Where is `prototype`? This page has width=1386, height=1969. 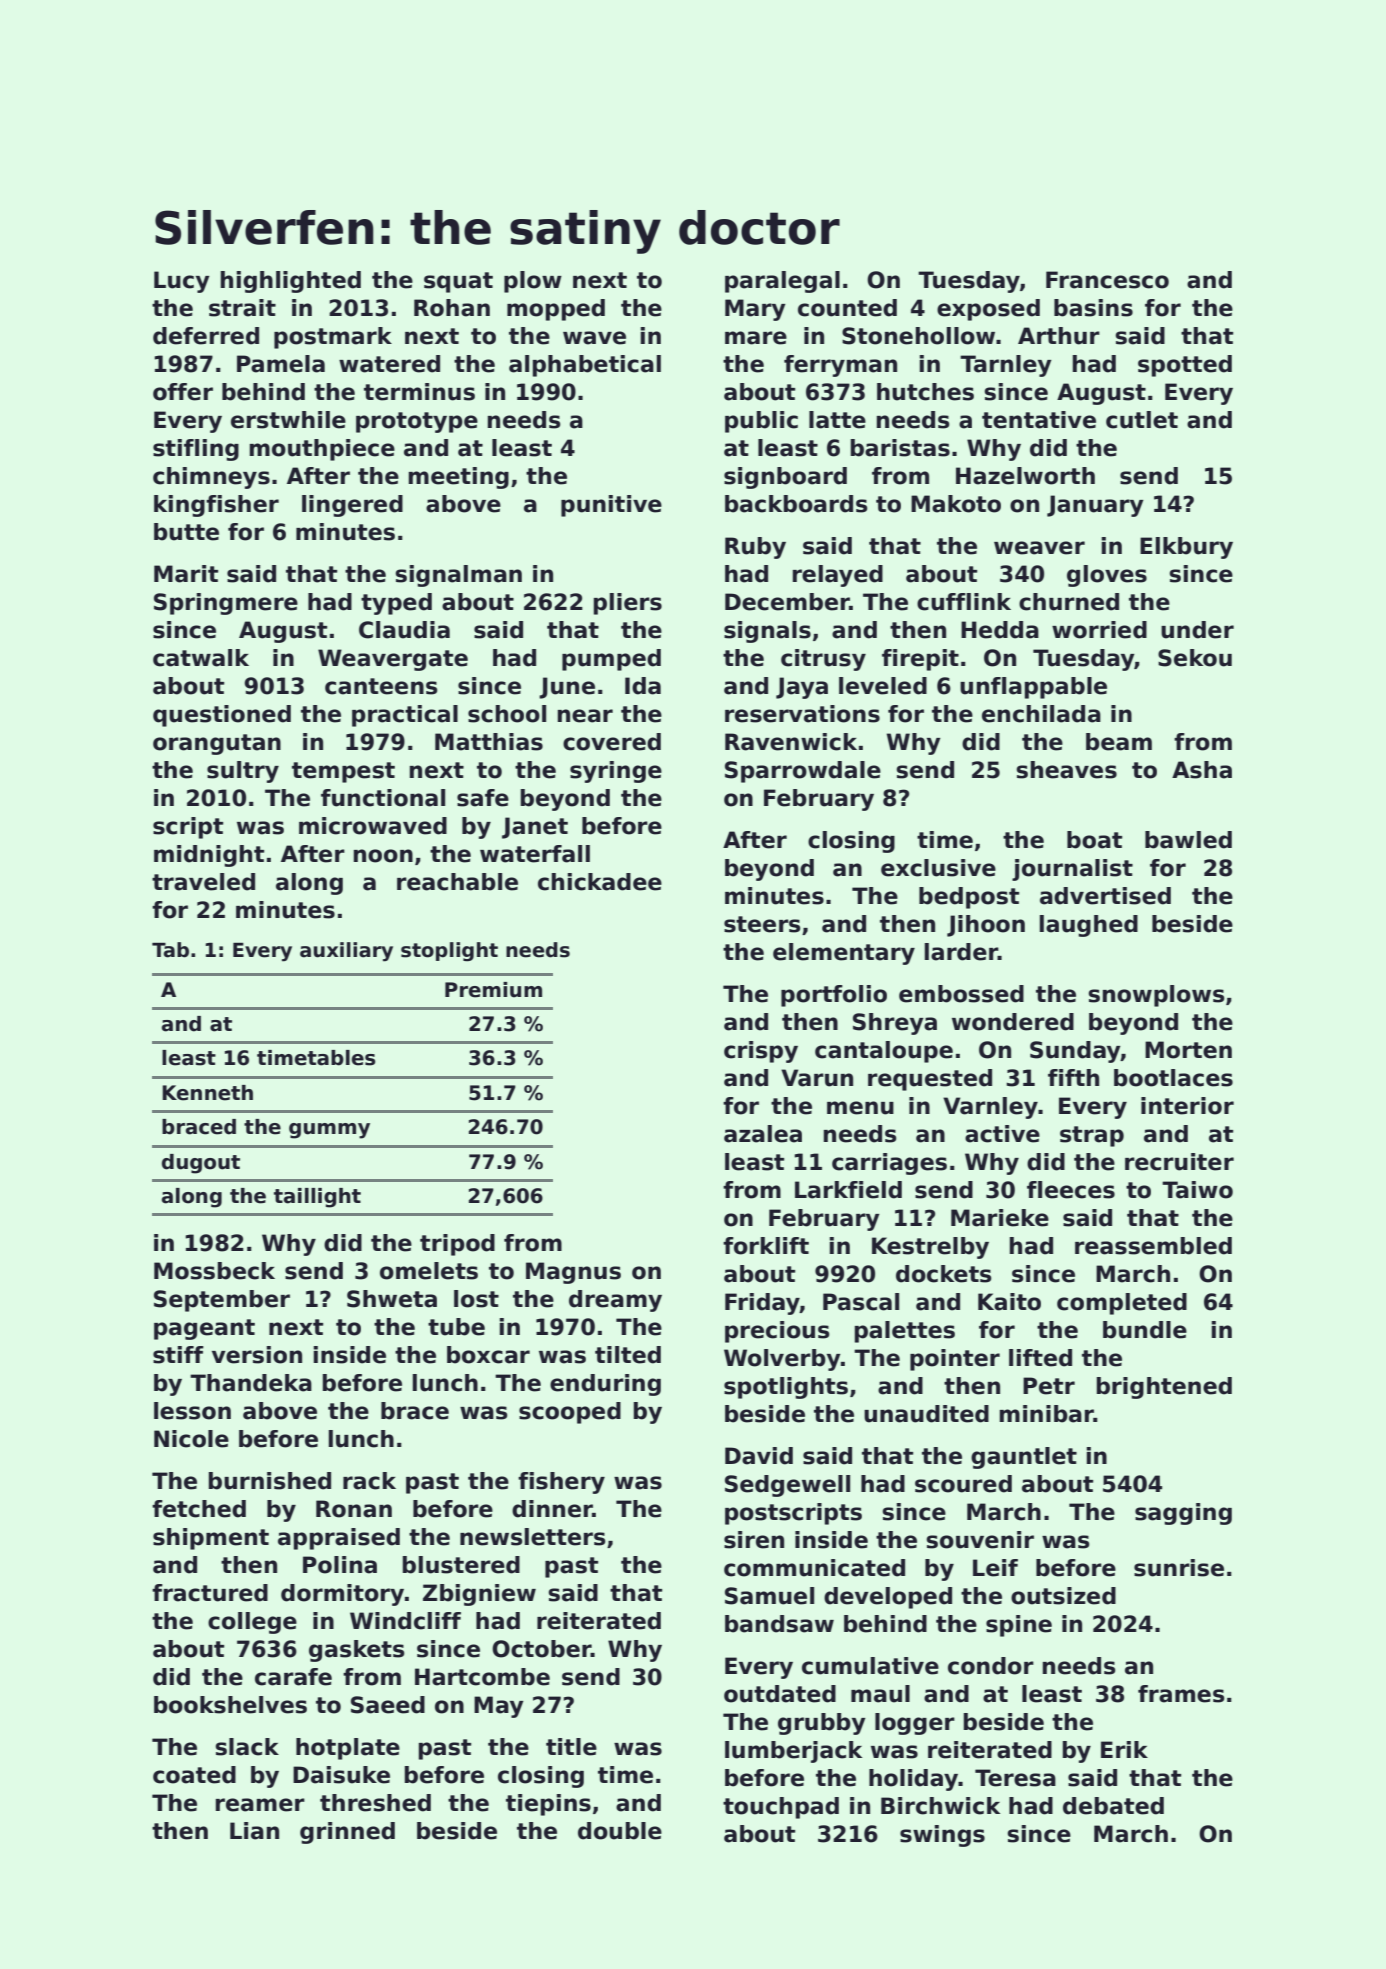 prototype is located at coordinates (417, 422).
